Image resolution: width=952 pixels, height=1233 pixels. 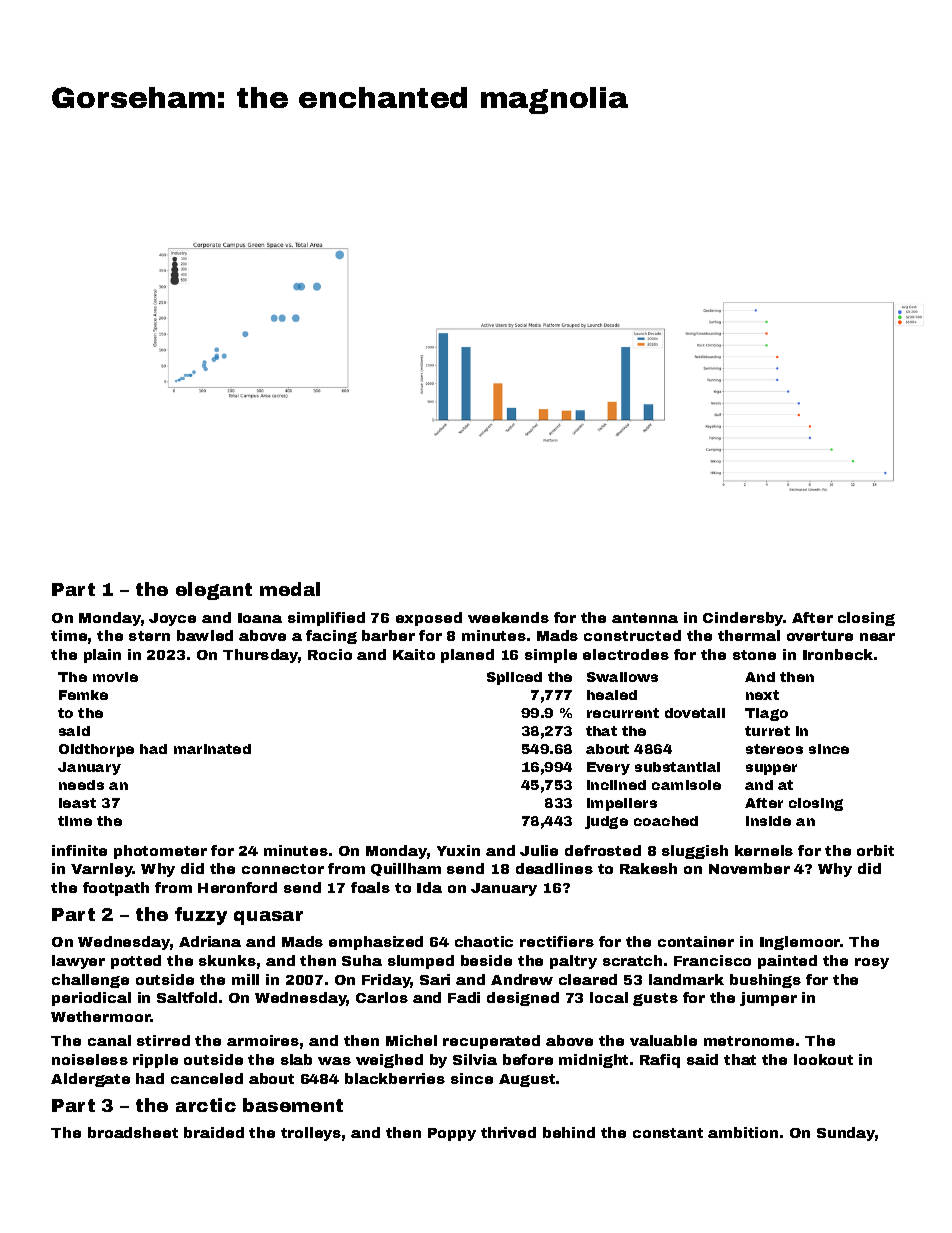 I want to click on connector, so click(x=283, y=869).
